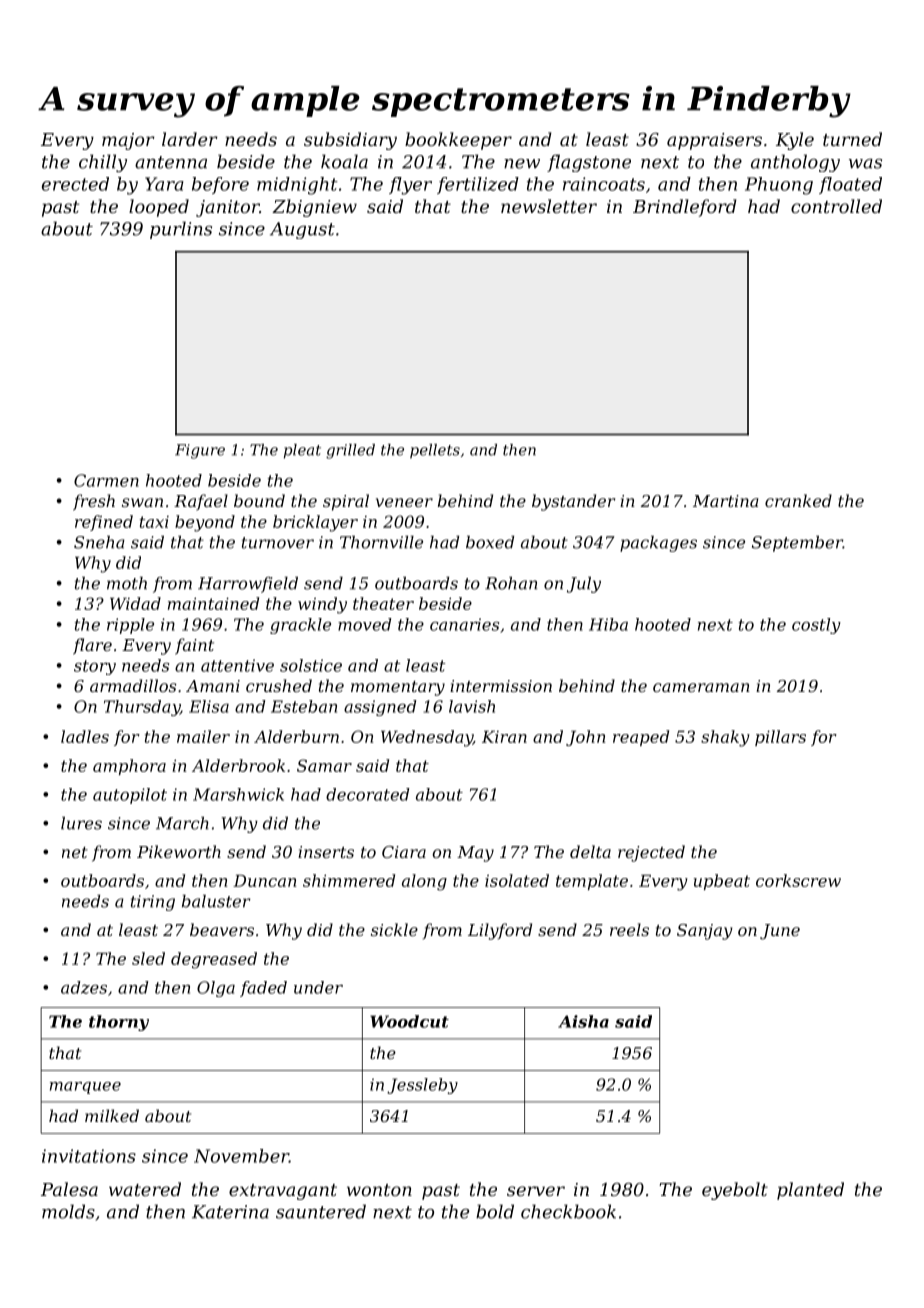 Image resolution: width=924 pixels, height=1308 pixels. What do you see at coordinates (810, 1191) in the screenshot?
I see `planted` at bounding box center [810, 1191].
